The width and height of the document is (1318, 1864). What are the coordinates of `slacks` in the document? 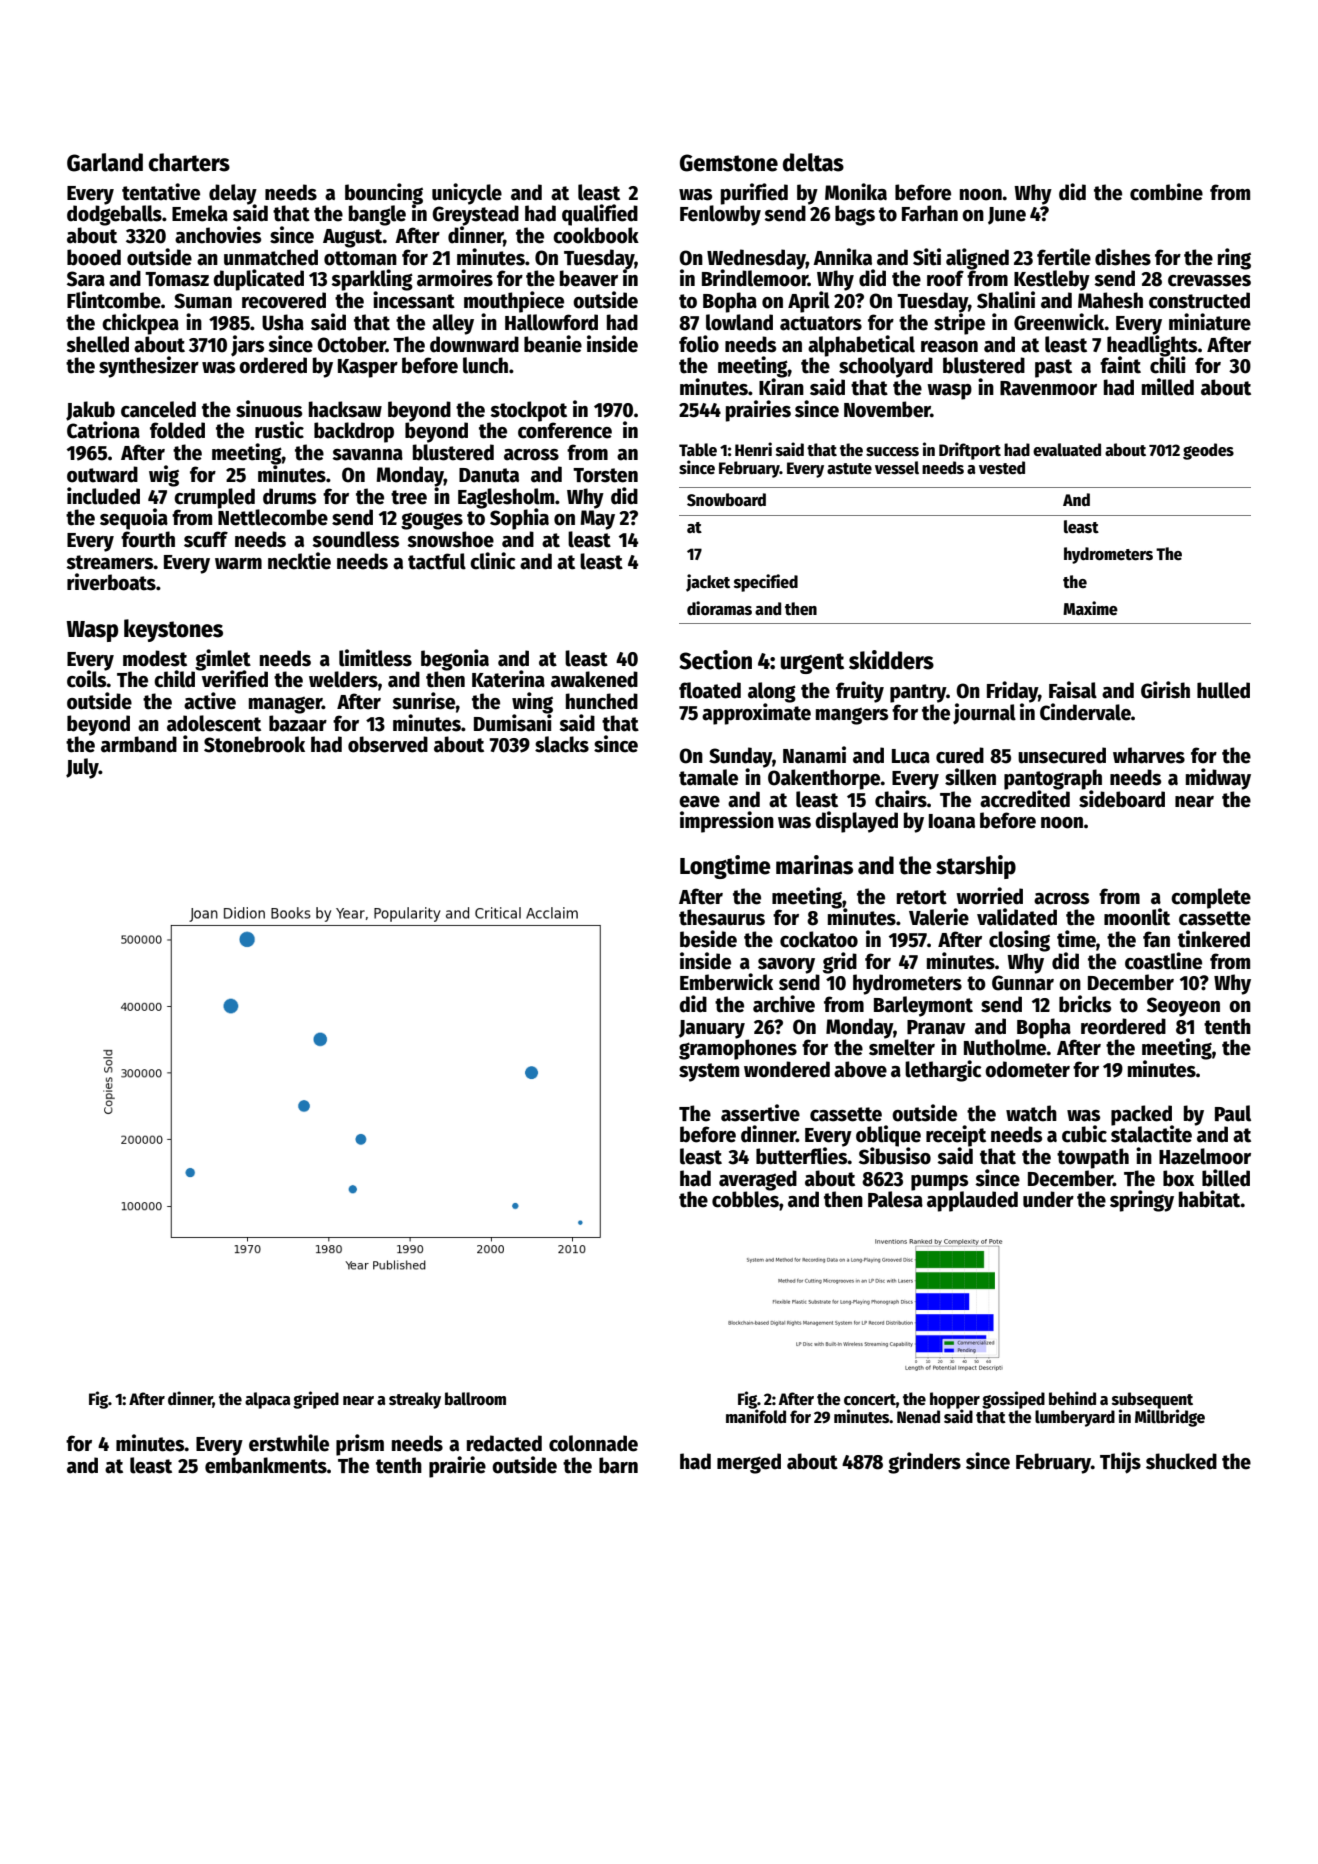 It's located at (562, 744).
